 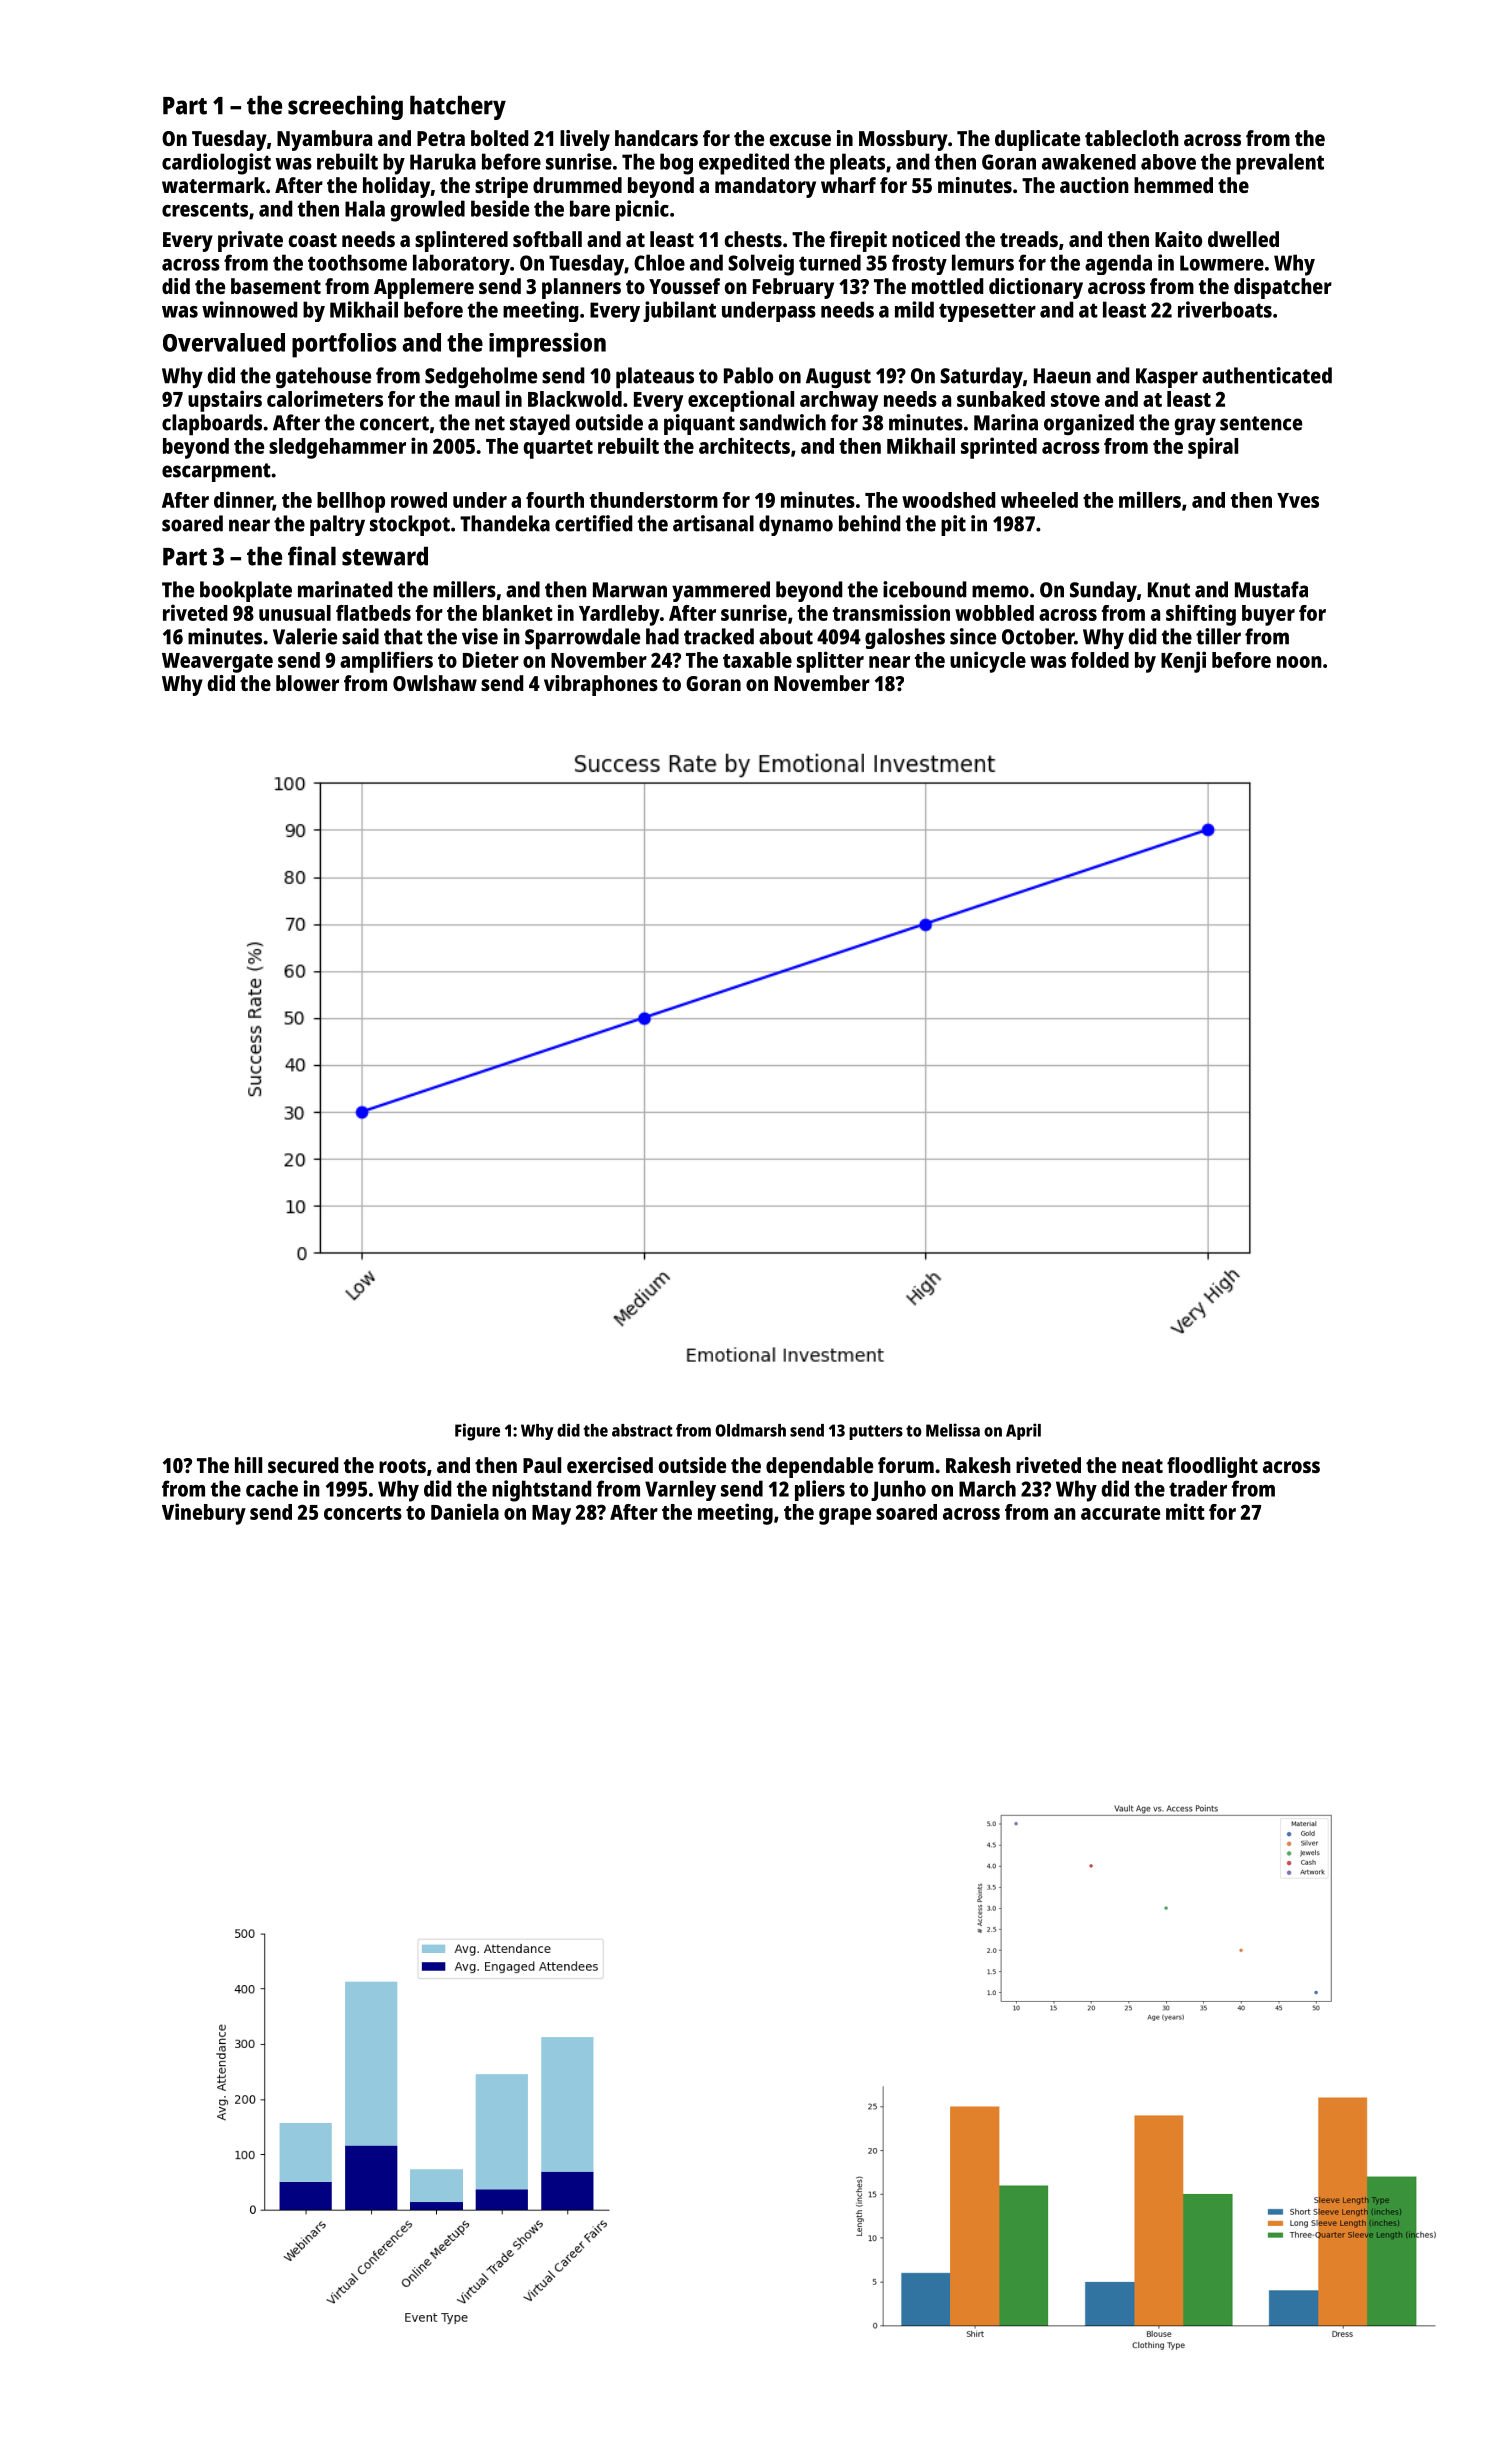 I want to click on memo, so click(x=1000, y=591).
